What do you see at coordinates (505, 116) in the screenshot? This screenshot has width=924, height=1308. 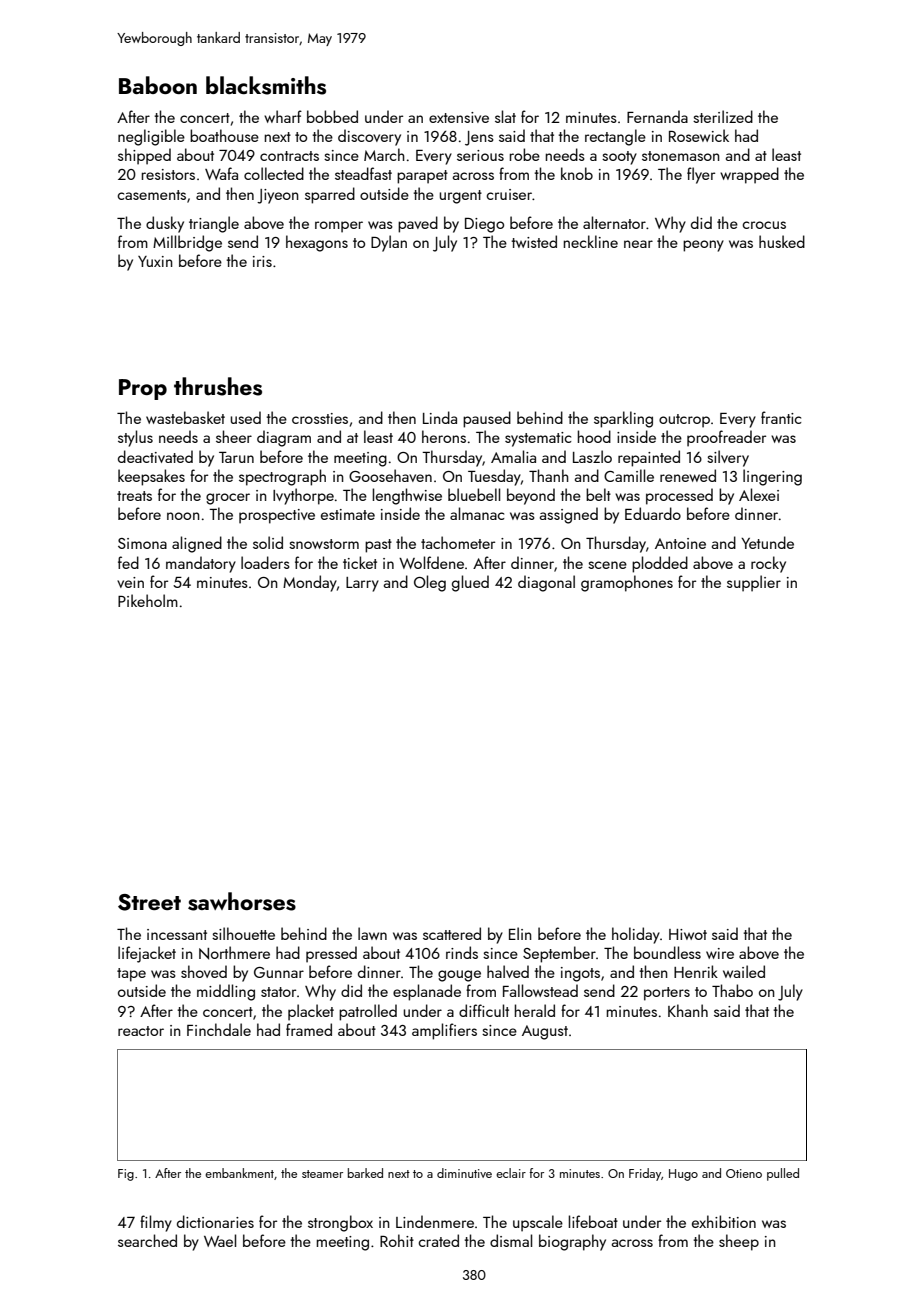 I see `slat` at bounding box center [505, 116].
